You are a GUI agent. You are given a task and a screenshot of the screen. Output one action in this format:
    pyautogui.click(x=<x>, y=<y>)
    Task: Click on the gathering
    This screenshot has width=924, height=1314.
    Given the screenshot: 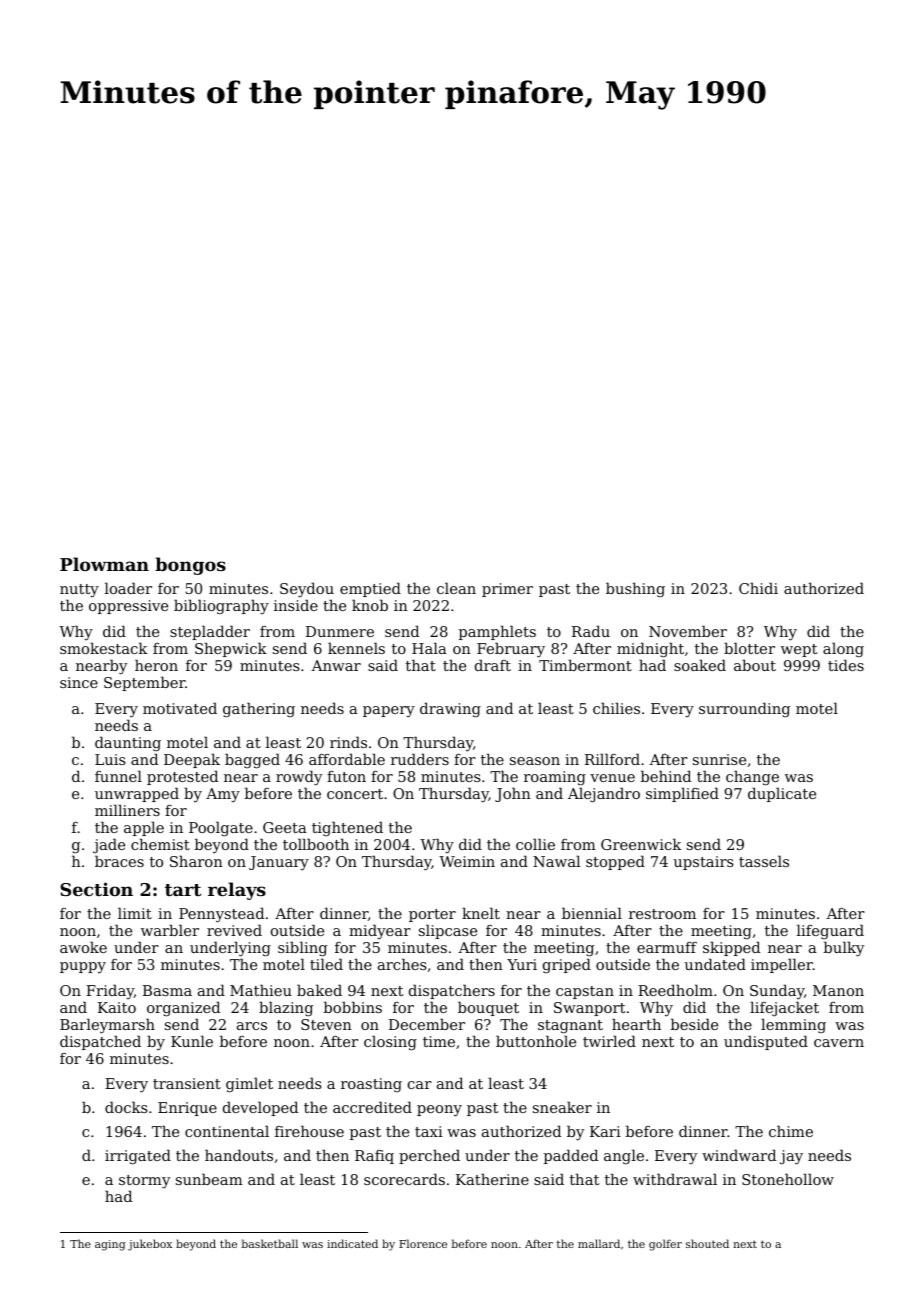 What is the action you would take?
    pyautogui.click(x=259, y=710)
